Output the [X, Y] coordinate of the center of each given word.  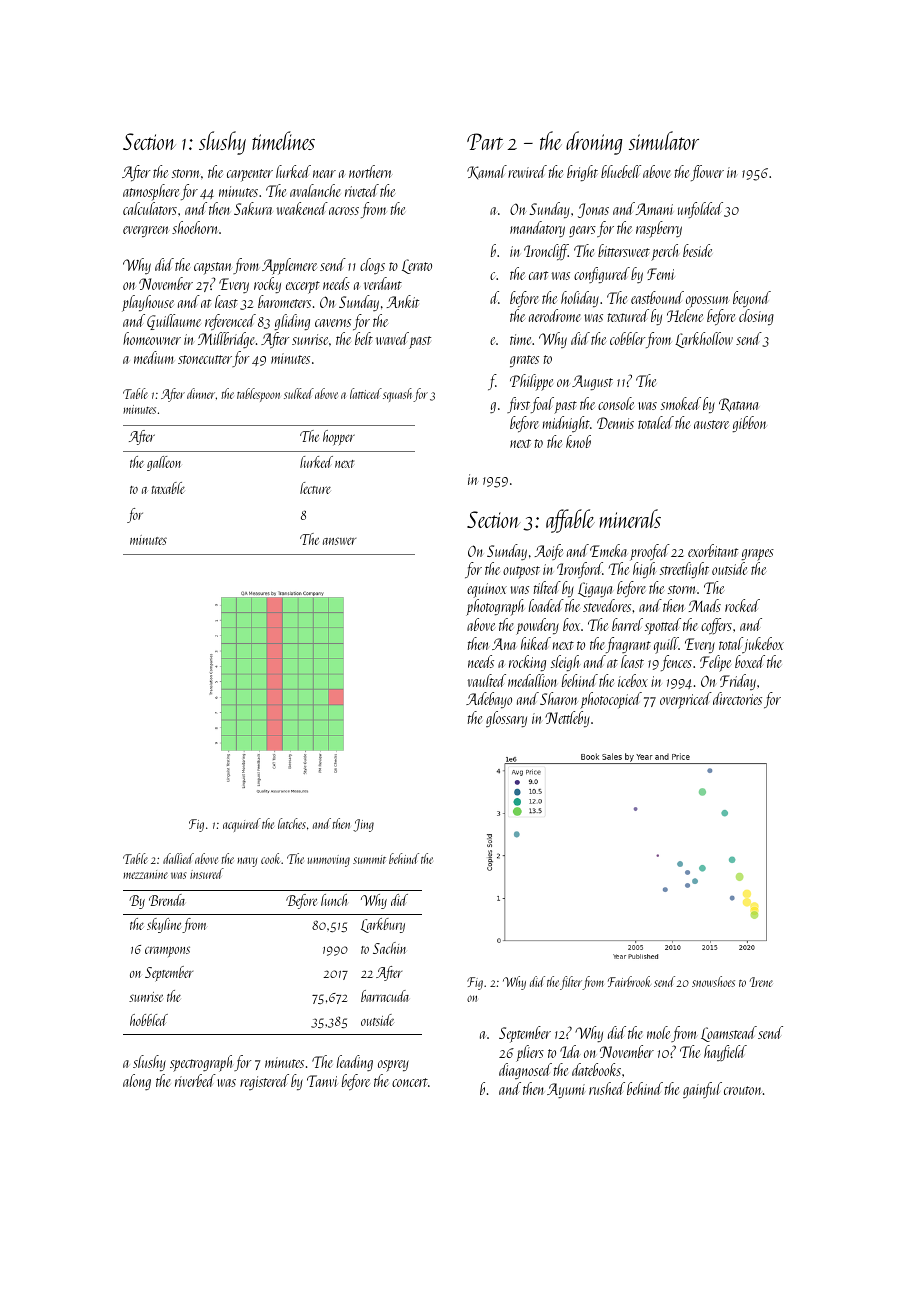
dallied [178, 858]
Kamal [487, 172]
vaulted [486, 680]
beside [697, 250]
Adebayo [489, 700]
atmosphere [151, 192]
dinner [201, 393]
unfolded [700, 210]
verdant [383, 283]
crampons [167, 951]
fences [676, 663]
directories [737, 698]
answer [339, 541]
